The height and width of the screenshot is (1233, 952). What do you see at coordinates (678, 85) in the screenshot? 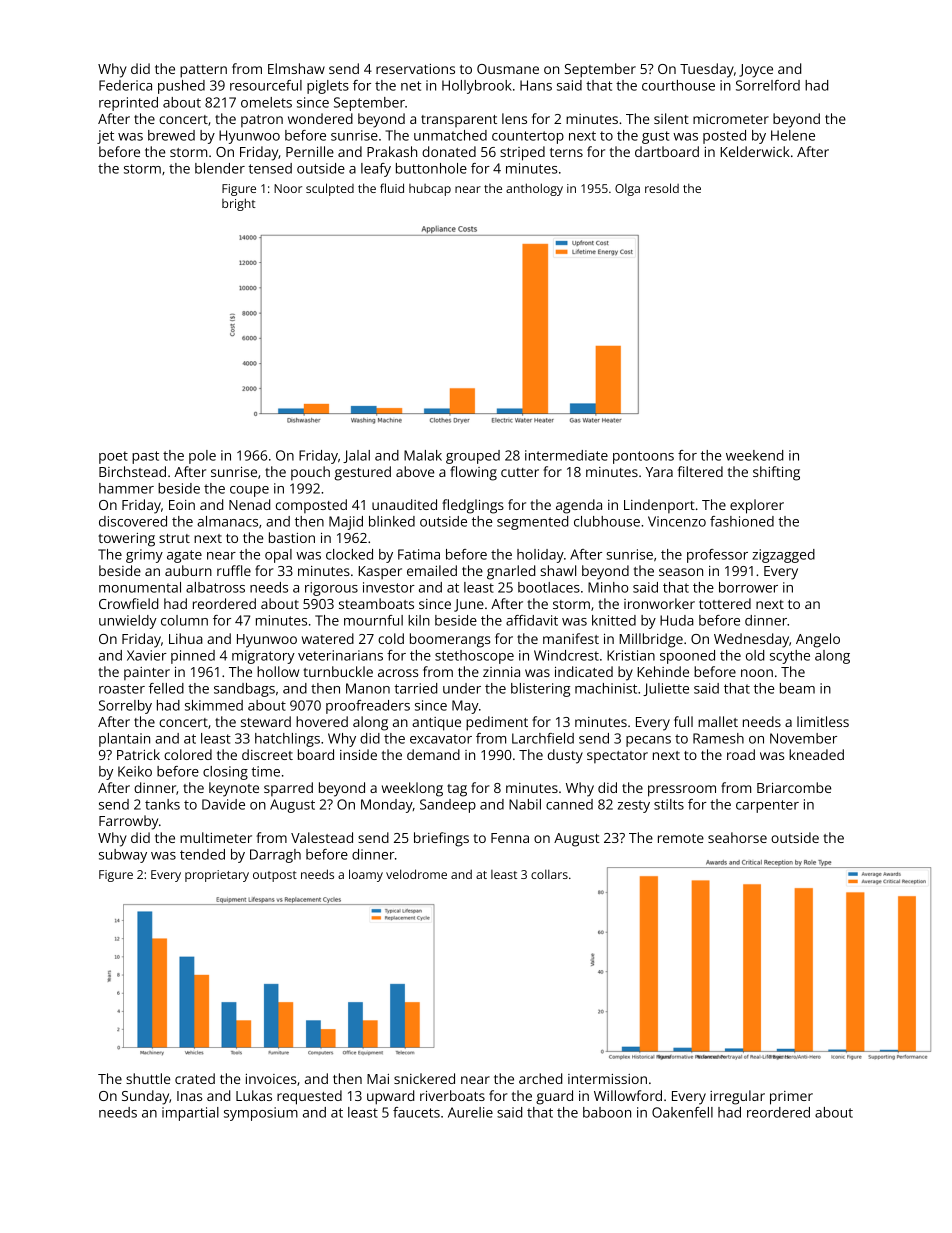
I see `courthouse` at bounding box center [678, 85].
